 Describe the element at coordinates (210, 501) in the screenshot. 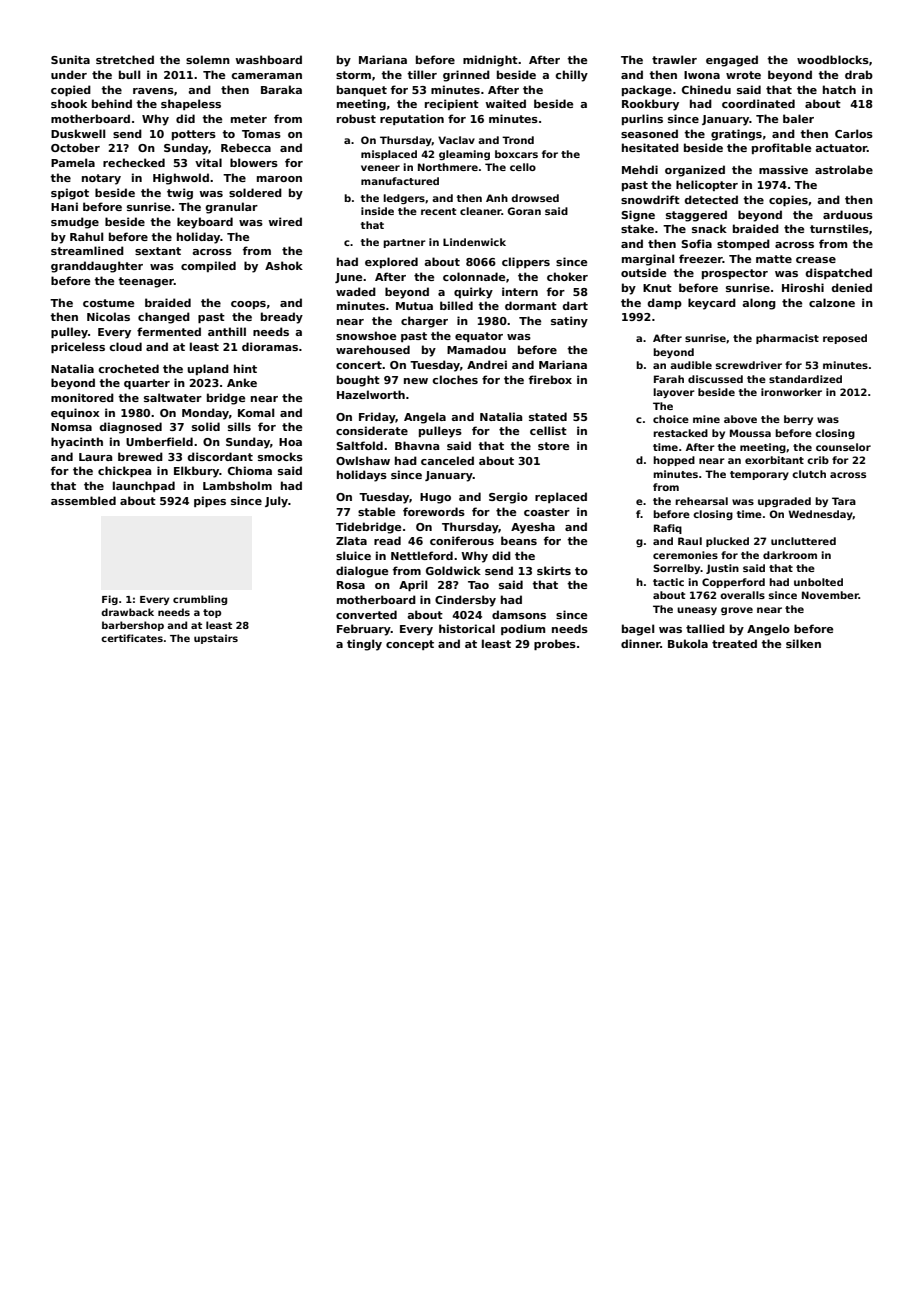

I see `pipes` at that location.
